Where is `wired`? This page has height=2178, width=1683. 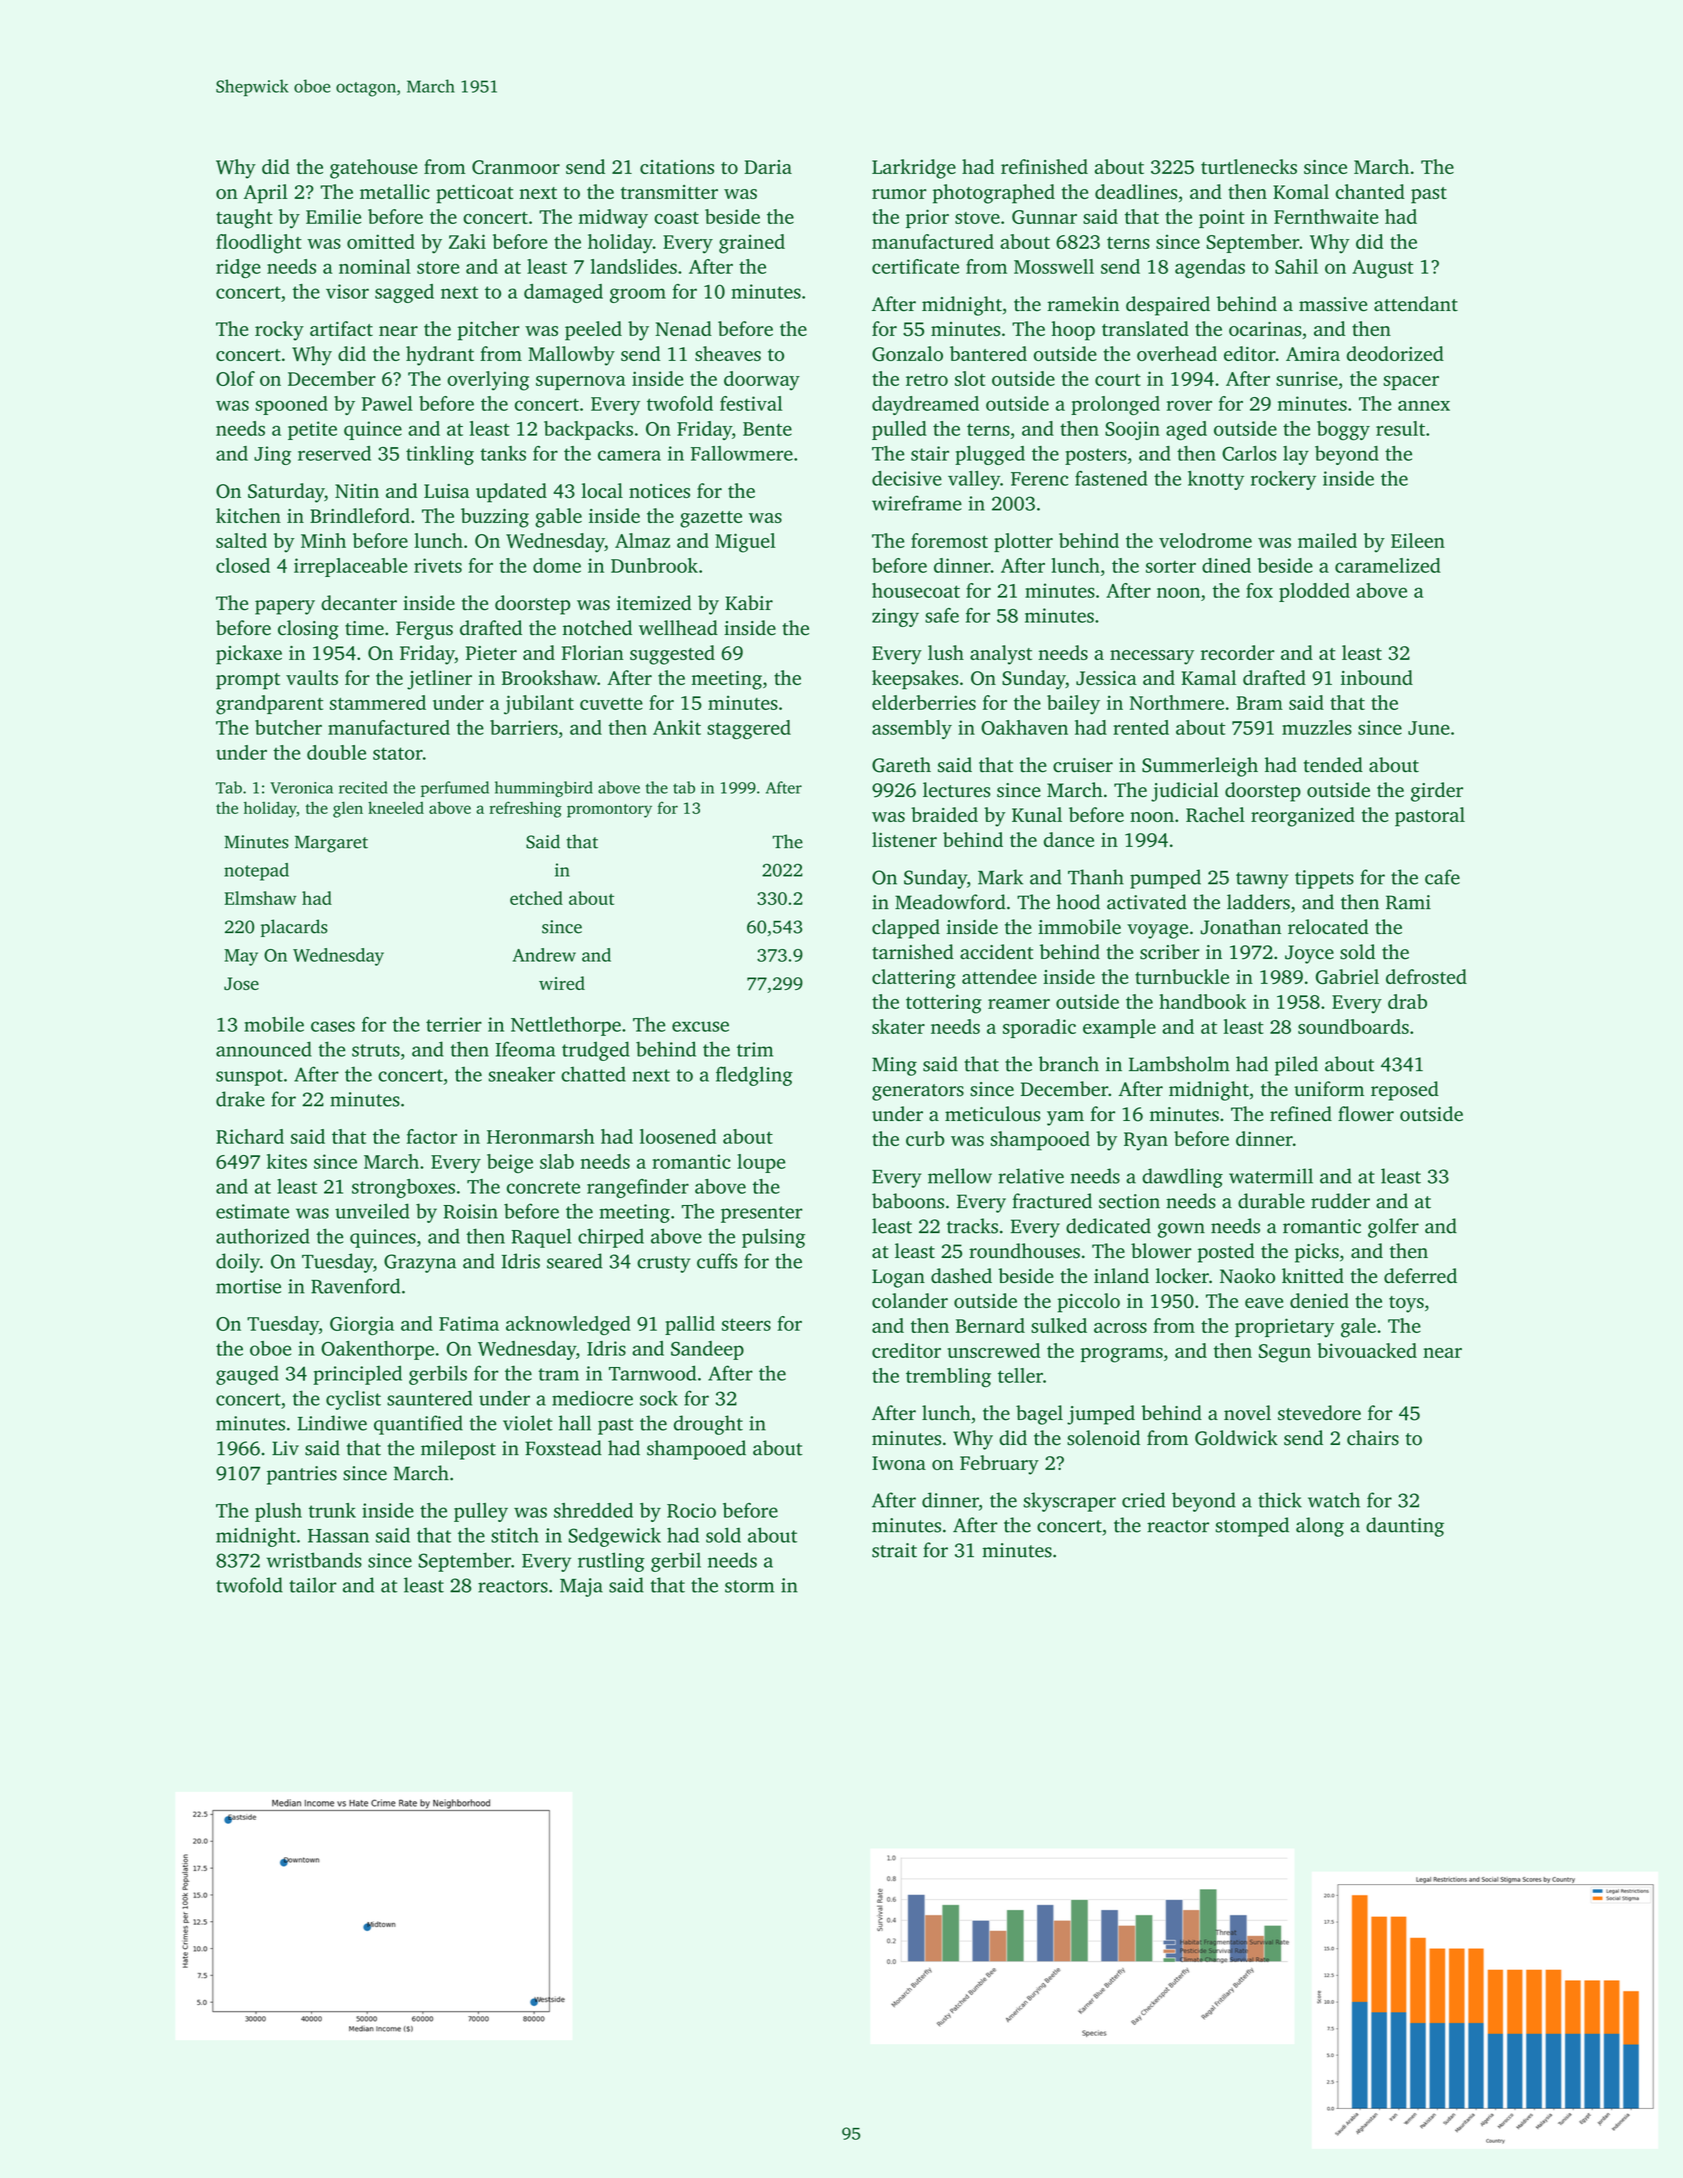 wired is located at coordinates (562, 983).
